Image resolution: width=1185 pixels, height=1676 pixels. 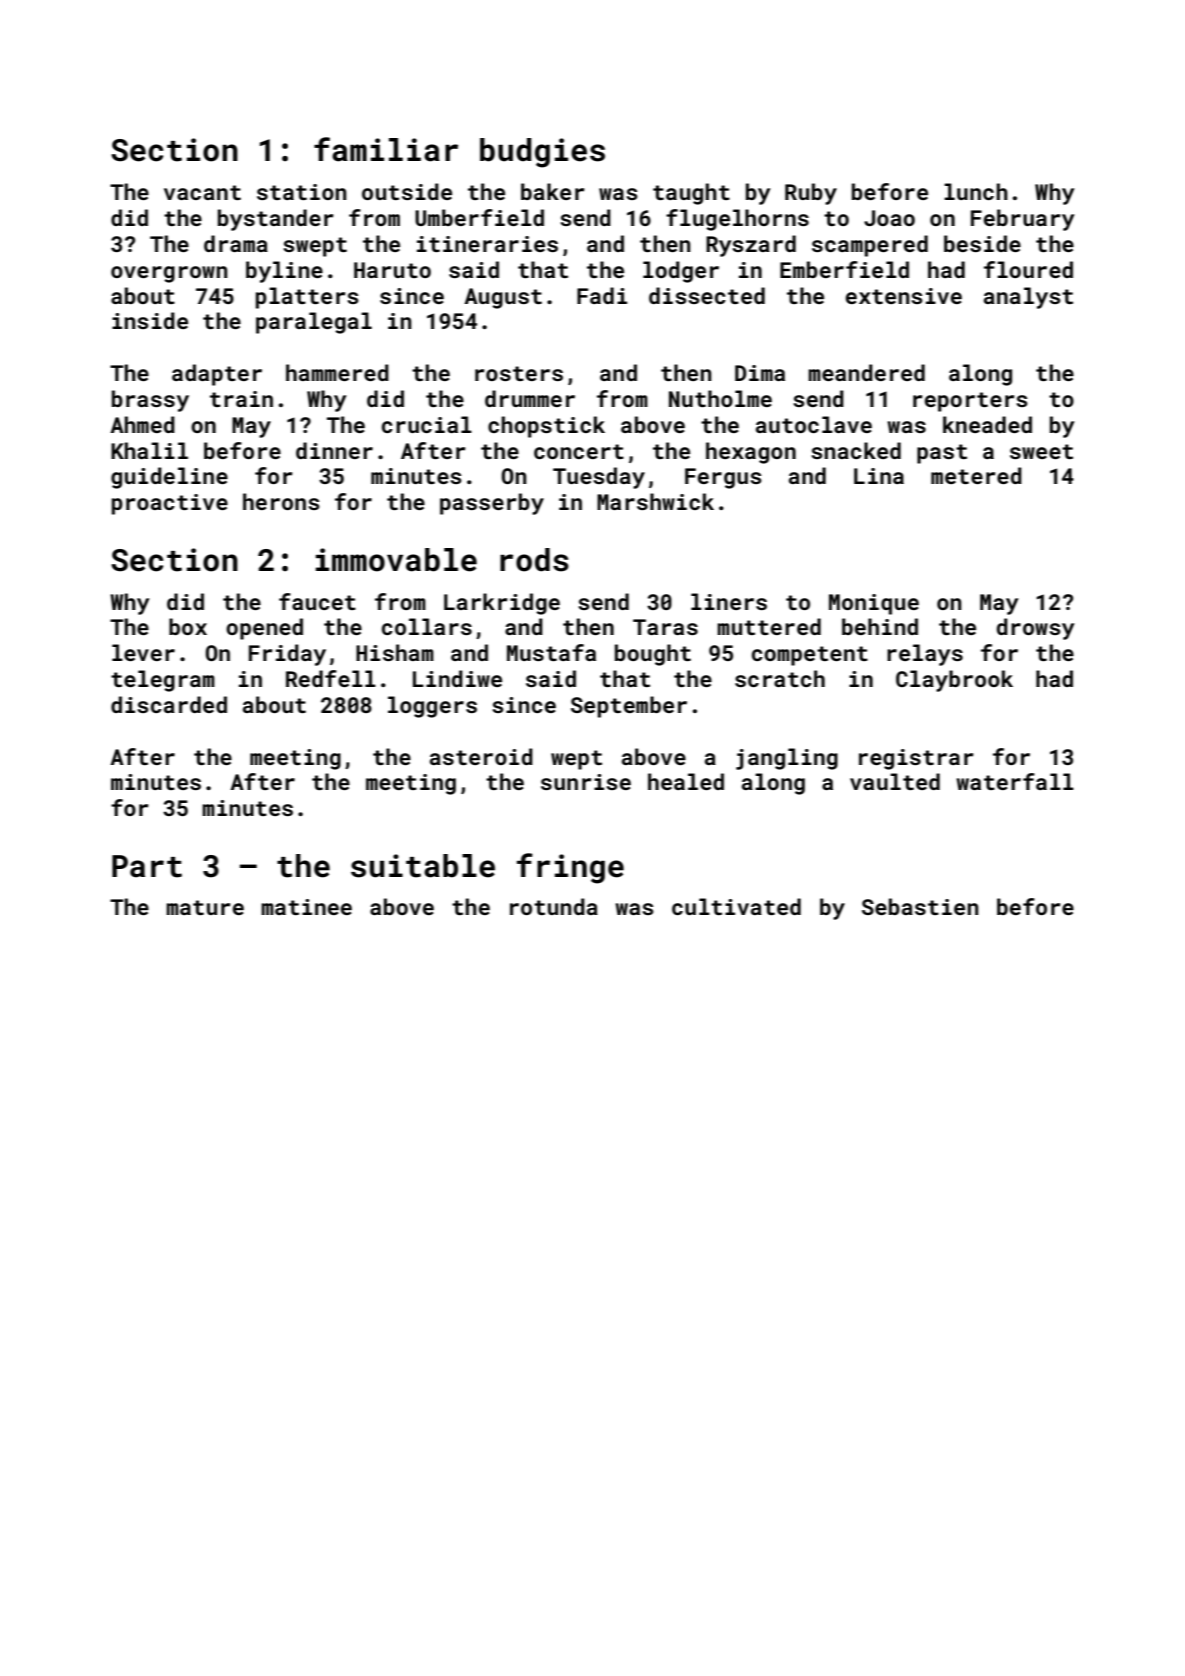 I want to click on faucet, so click(x=317, y=601).
